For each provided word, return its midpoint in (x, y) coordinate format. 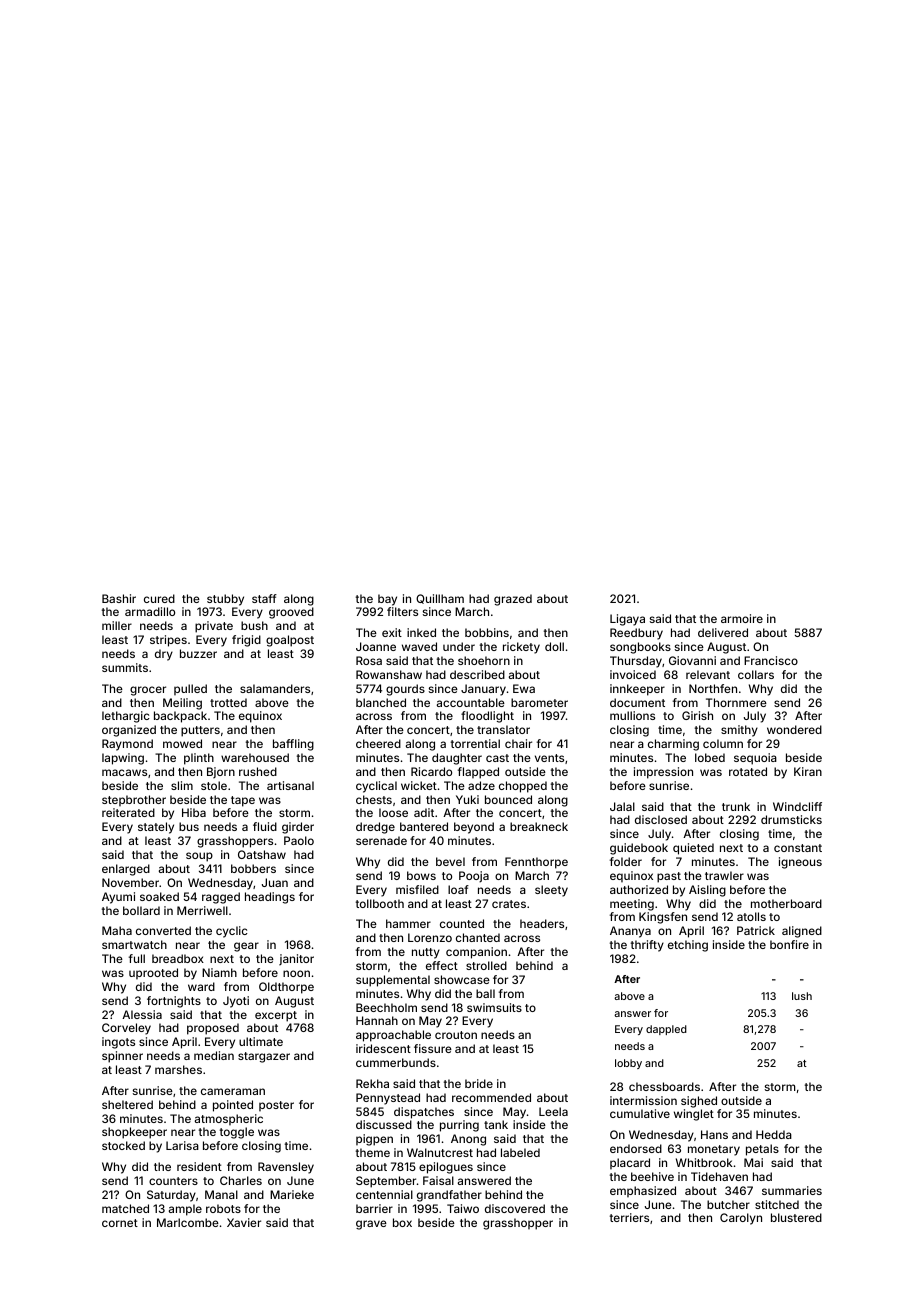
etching (688, 946)
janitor (296, 960)
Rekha (372, 1083)
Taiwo (463, 1208)
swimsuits (494, 1007)
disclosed (661, 819)
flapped (478, 773)
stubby (225, 600)
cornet (120, 1223)
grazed (513, 600)
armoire (742, 618)
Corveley (126, 1029)
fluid (265, 826)
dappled (666, 1030)
